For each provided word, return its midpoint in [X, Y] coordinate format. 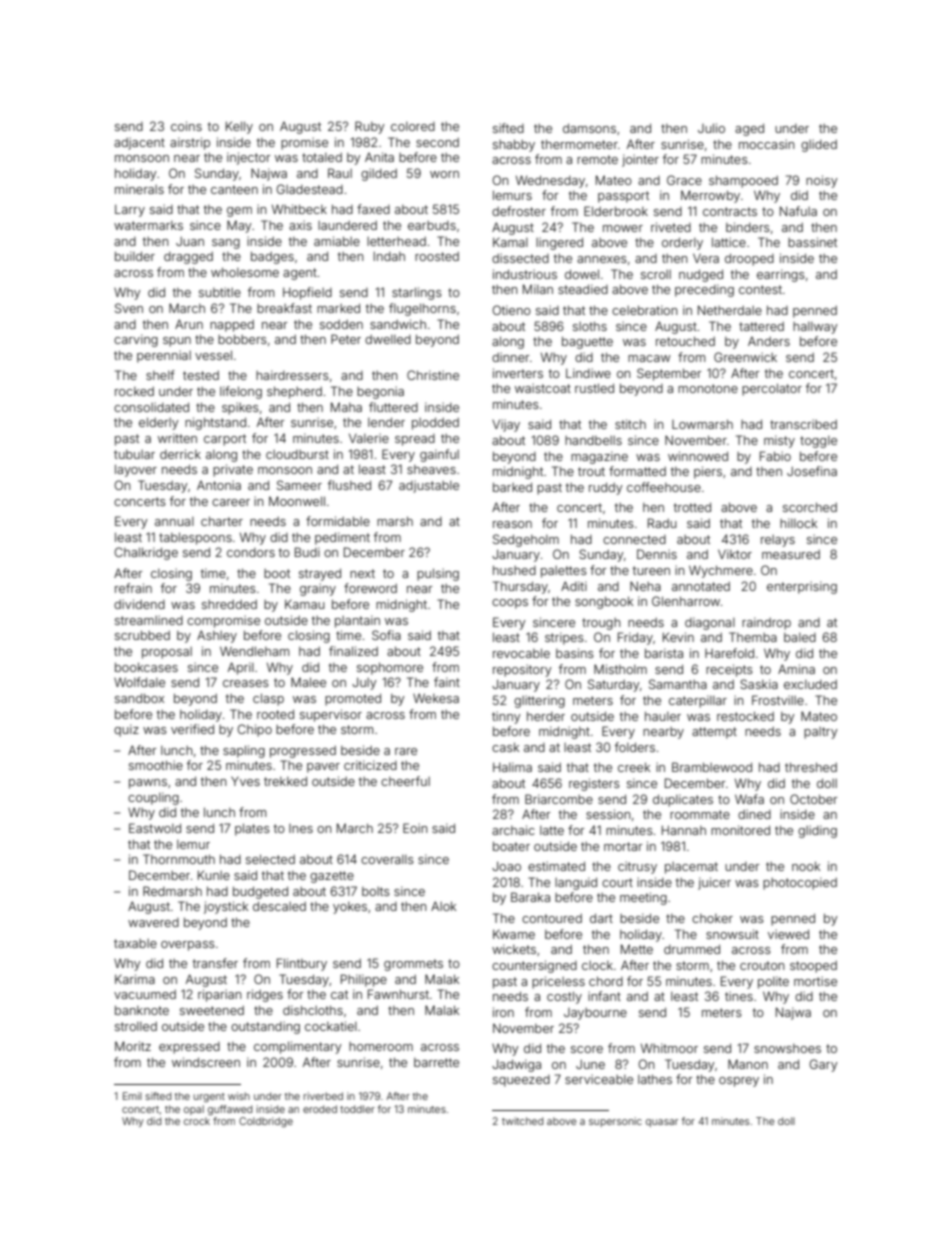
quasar [662, 1123]
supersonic [615, 1122]
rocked [134, 391]
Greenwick [745, 357]
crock [197, 1121]
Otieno [511, 310]
